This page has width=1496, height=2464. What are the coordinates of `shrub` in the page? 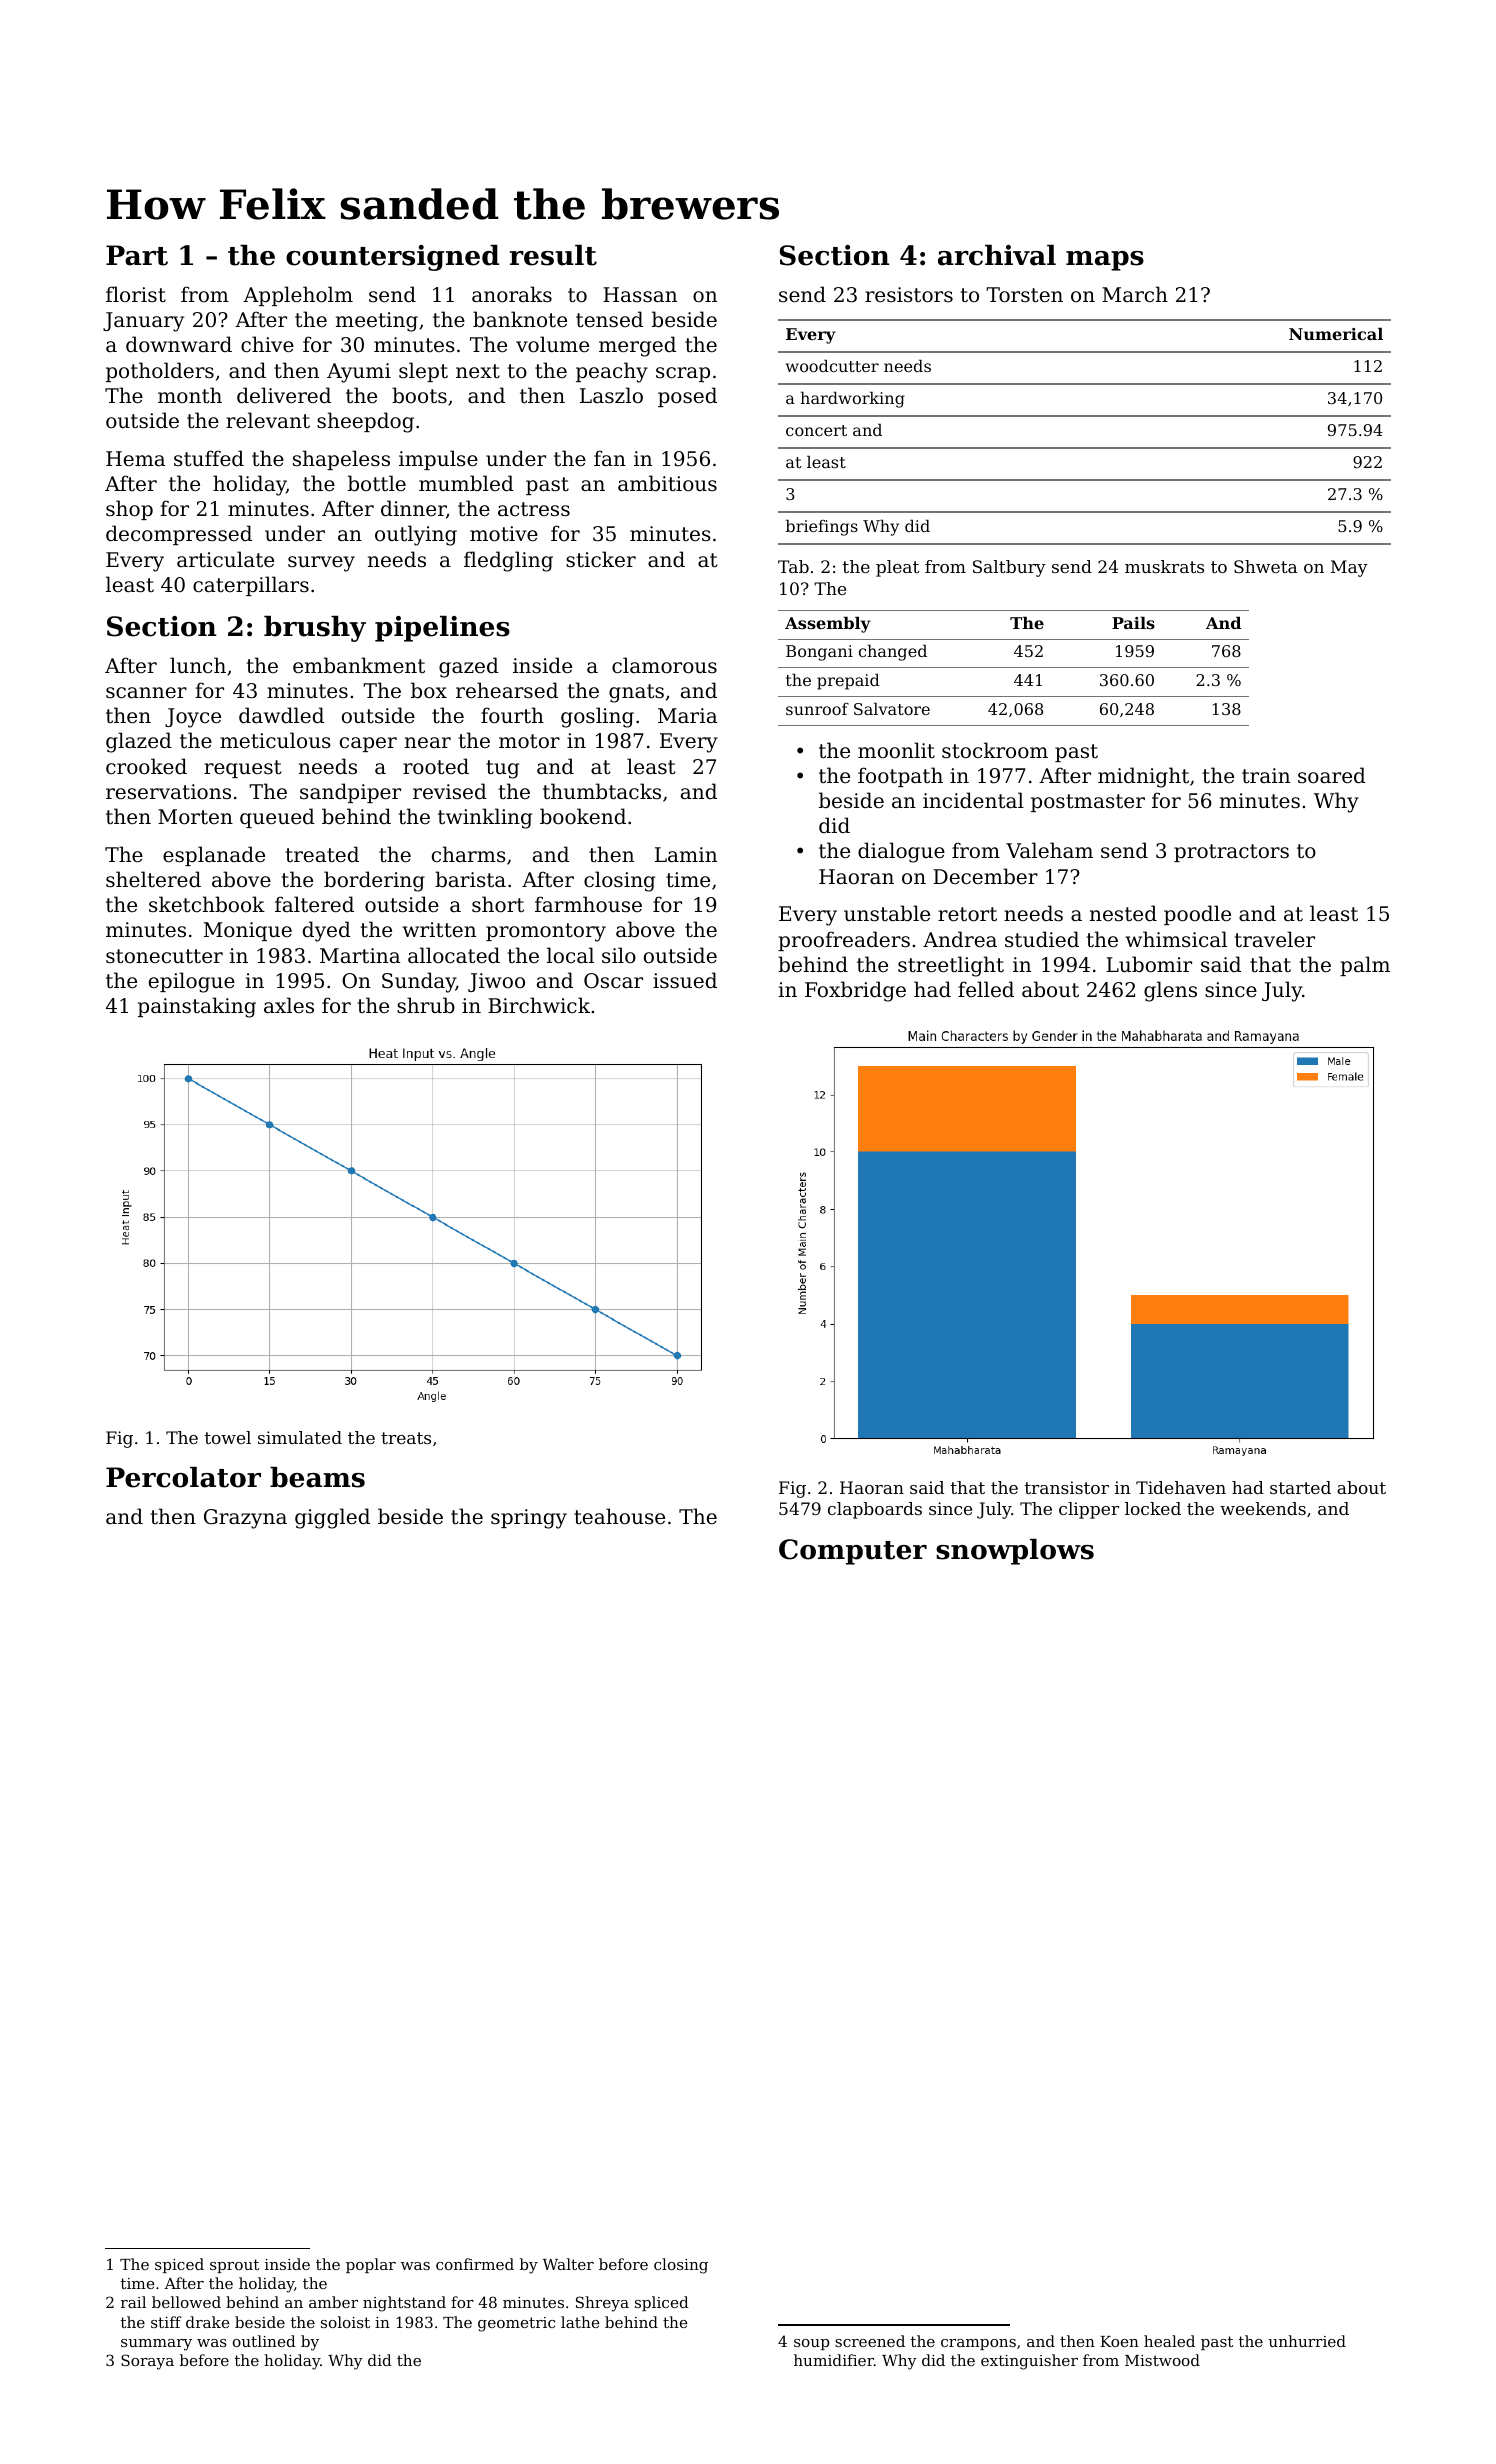 It's located at (426, 1005).
